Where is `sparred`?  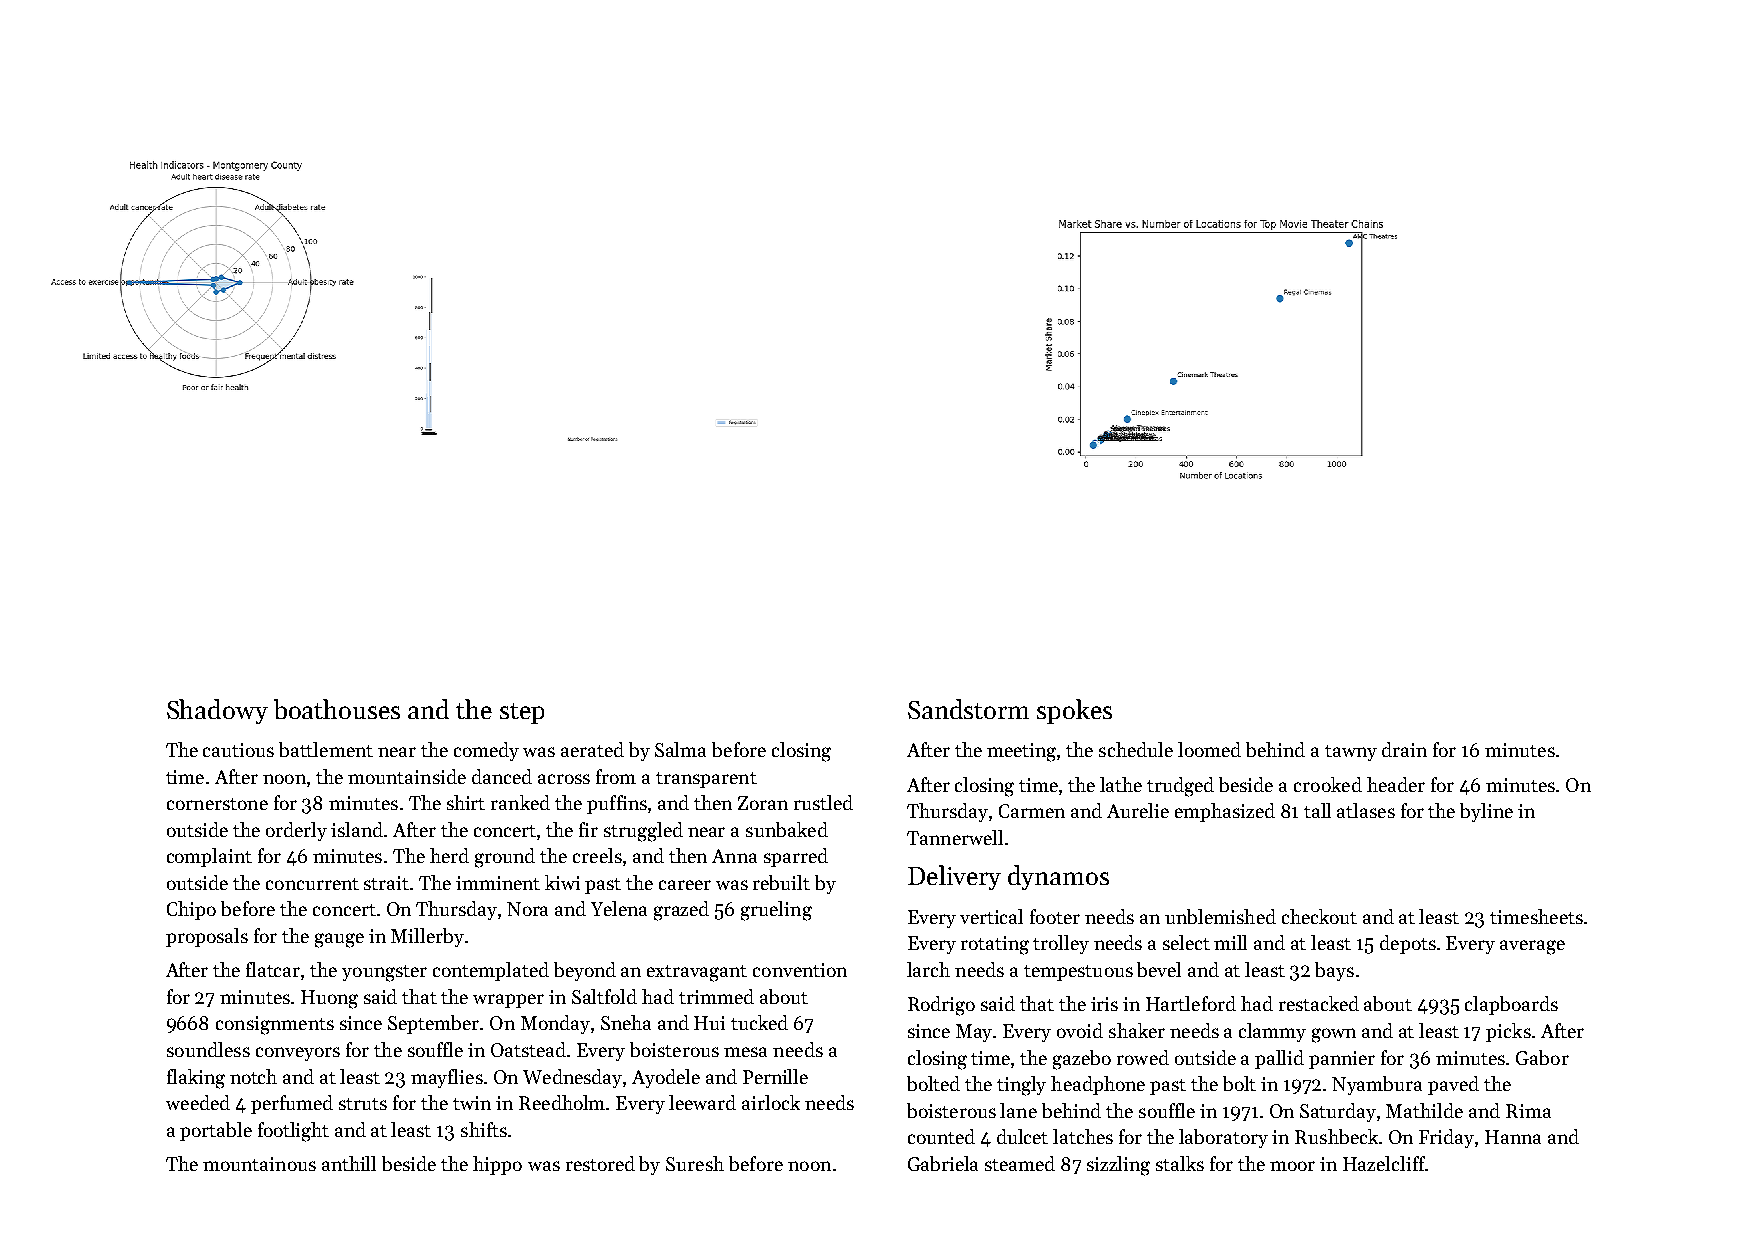 sparred is located at coordinates (796, 857).
